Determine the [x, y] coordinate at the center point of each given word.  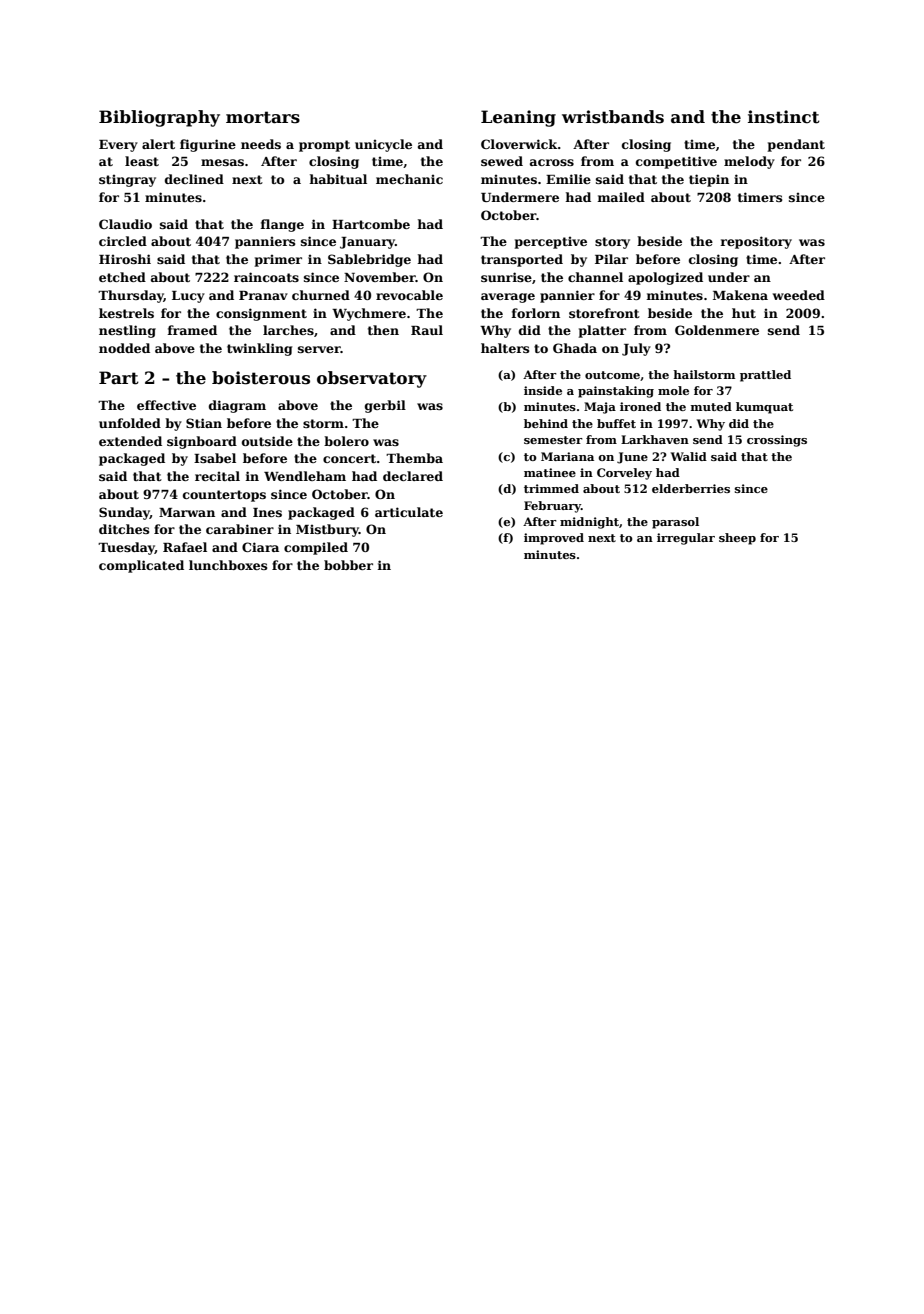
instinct [784, 117]
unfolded [130, 423]
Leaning [518, 118]
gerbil [385, 406]
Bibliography [159, 118]
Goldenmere [717, 330]
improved [554, 539]
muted [711, 406]
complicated [141, 566]
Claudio [125, 224]
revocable [409, 295]
